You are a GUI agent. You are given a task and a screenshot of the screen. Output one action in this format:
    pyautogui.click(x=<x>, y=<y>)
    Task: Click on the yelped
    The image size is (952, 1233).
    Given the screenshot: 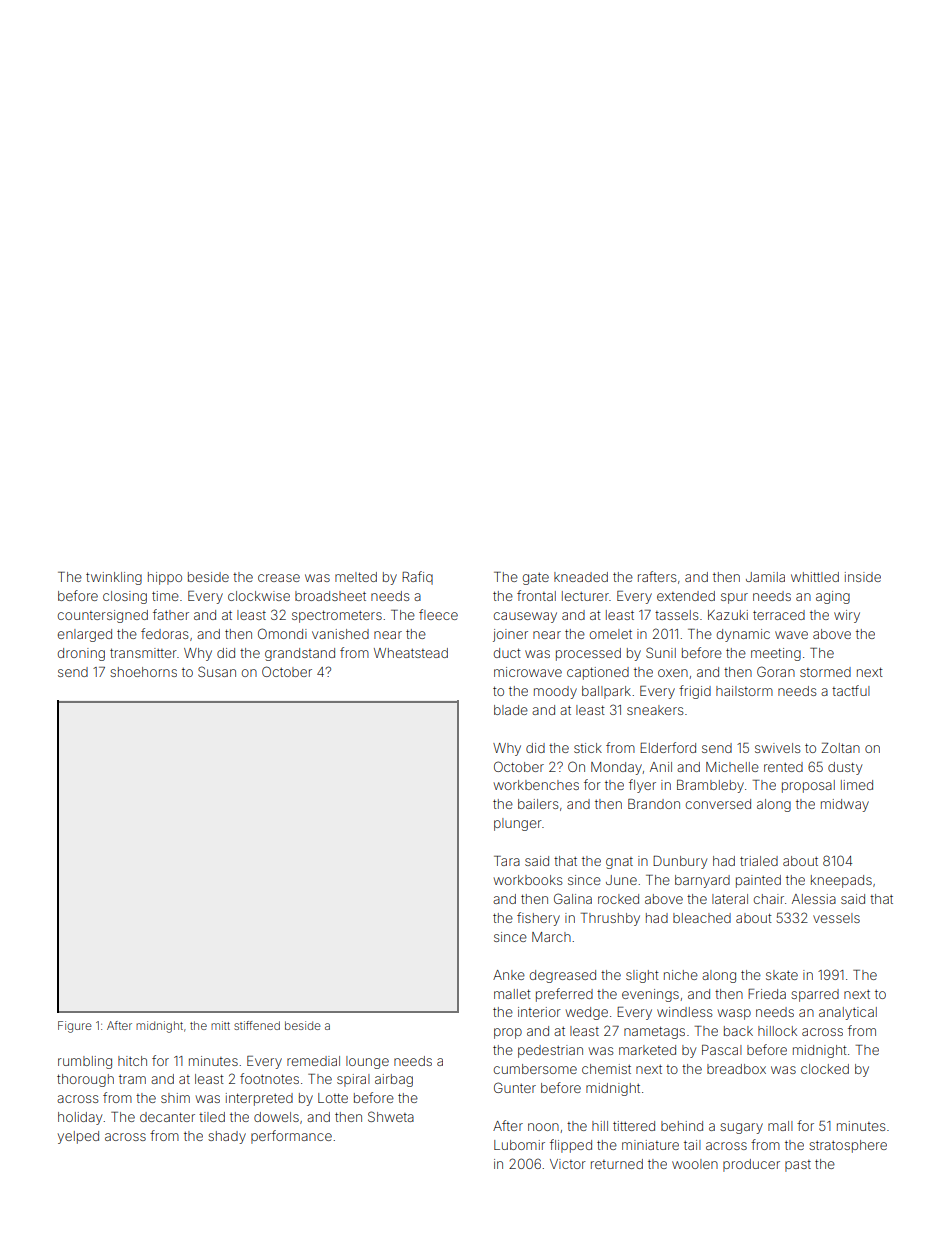 What is the action you would take?
    pyautogui.click(x=78, y=1137)
